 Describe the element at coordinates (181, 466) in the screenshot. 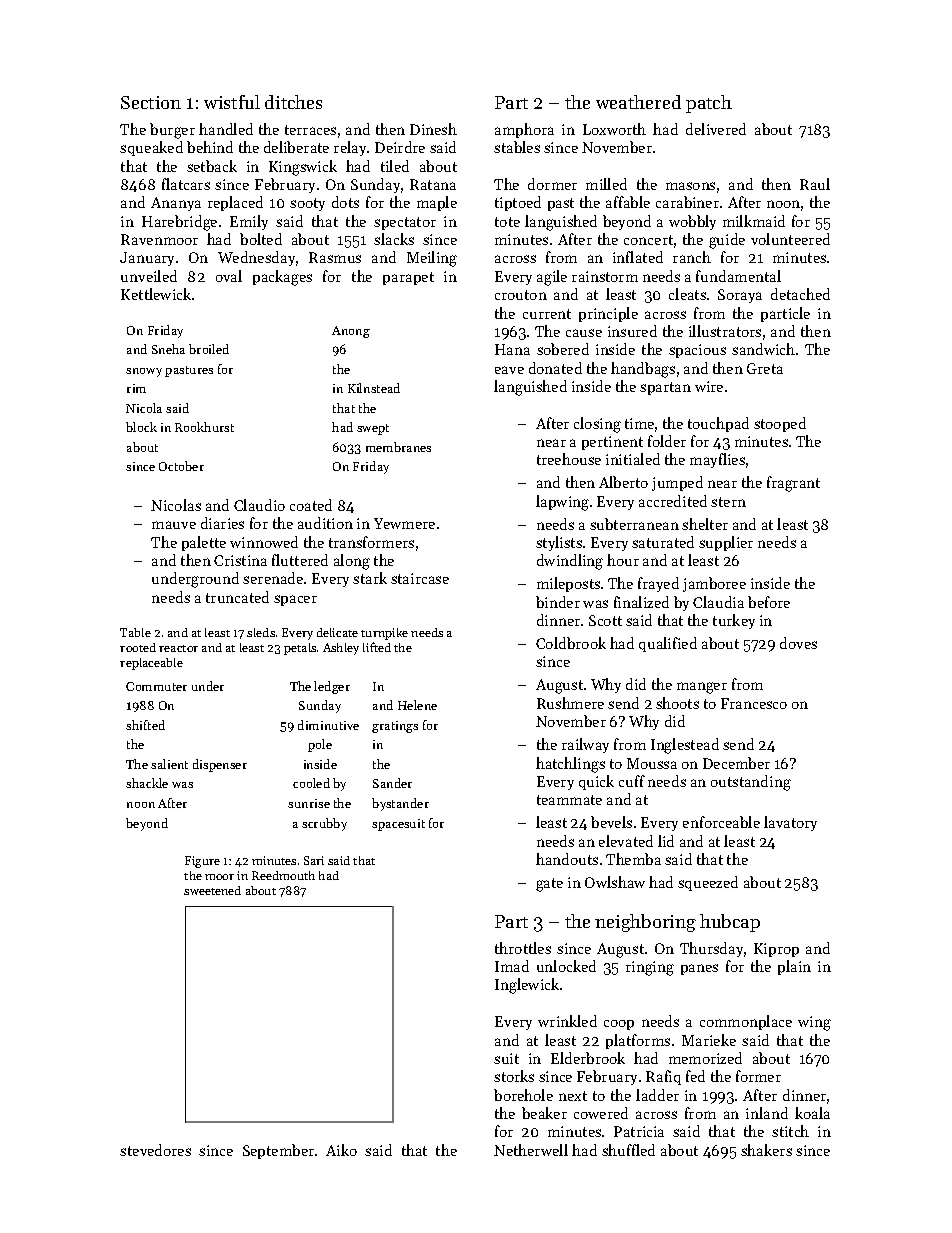

I see `October` at that location.
